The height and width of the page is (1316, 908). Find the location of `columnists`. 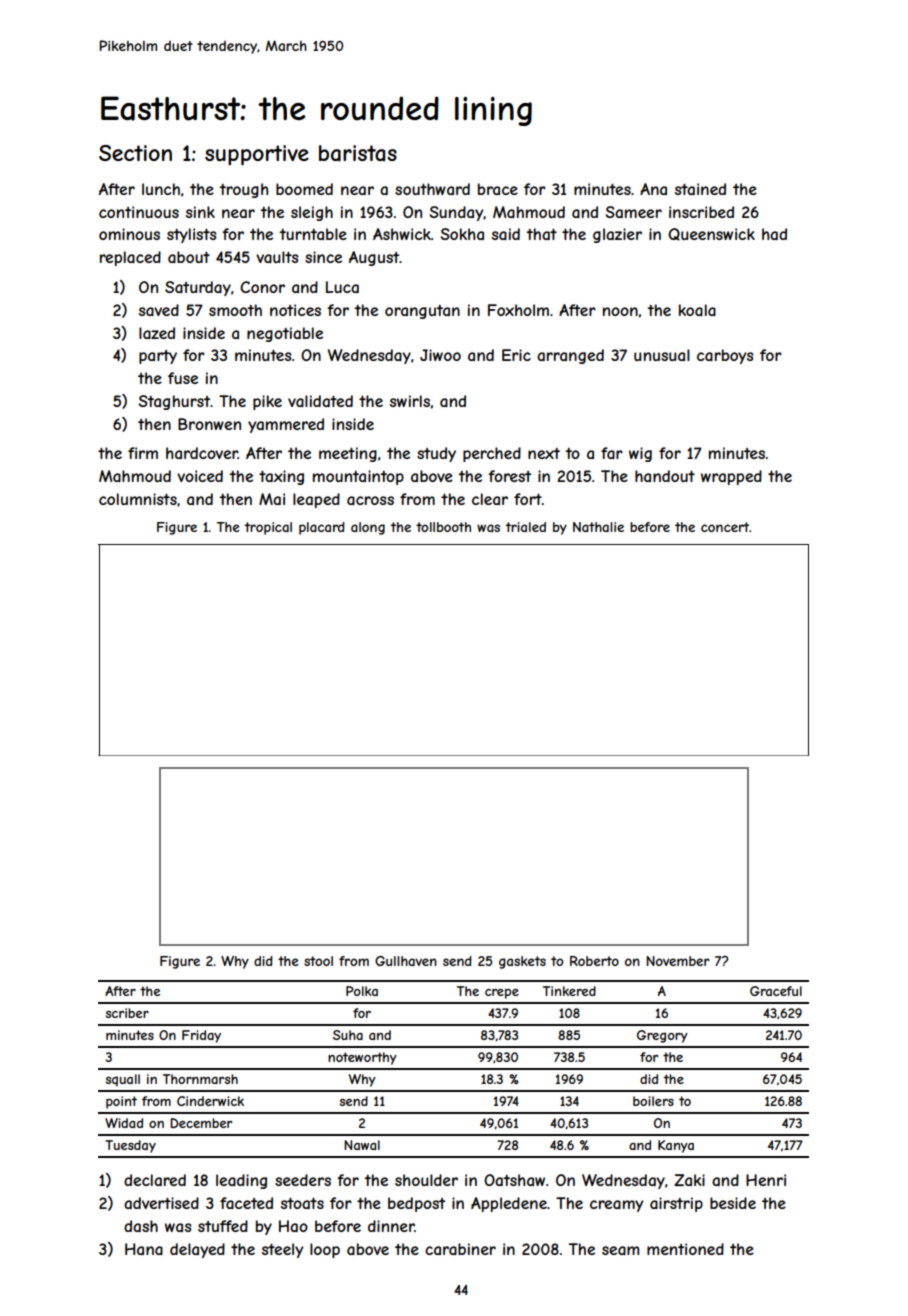

columnists is located at coordinates (138, 499).
